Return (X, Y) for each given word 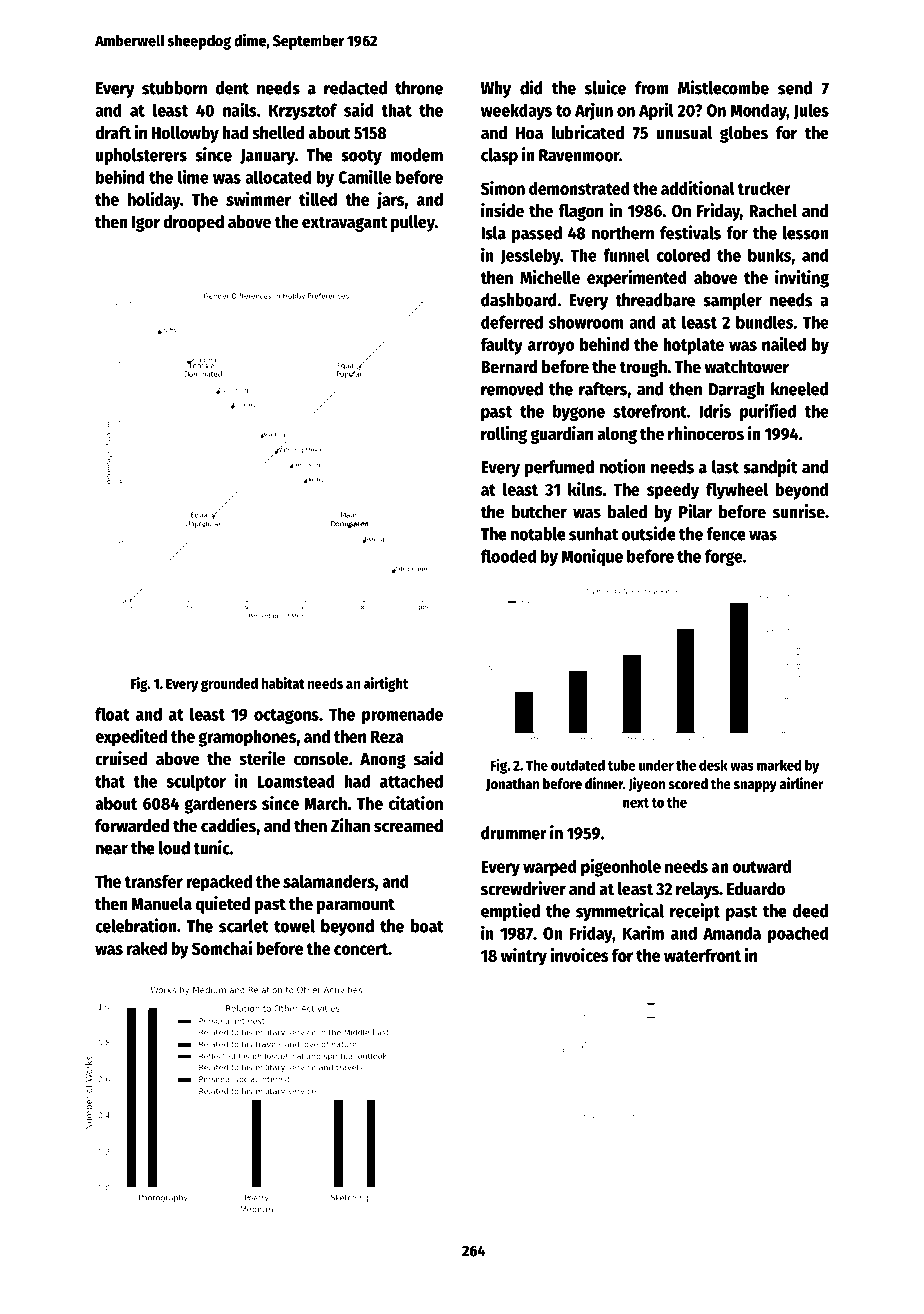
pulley (413, 223)
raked (147, 948)
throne (419, 88)
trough (643, 368)
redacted (355, 88)
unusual (684, 133)
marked (779, 765)
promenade (402, 715)
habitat (283, 683)
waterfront (702, 955)
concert (361, 949)
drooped (193, 223)
